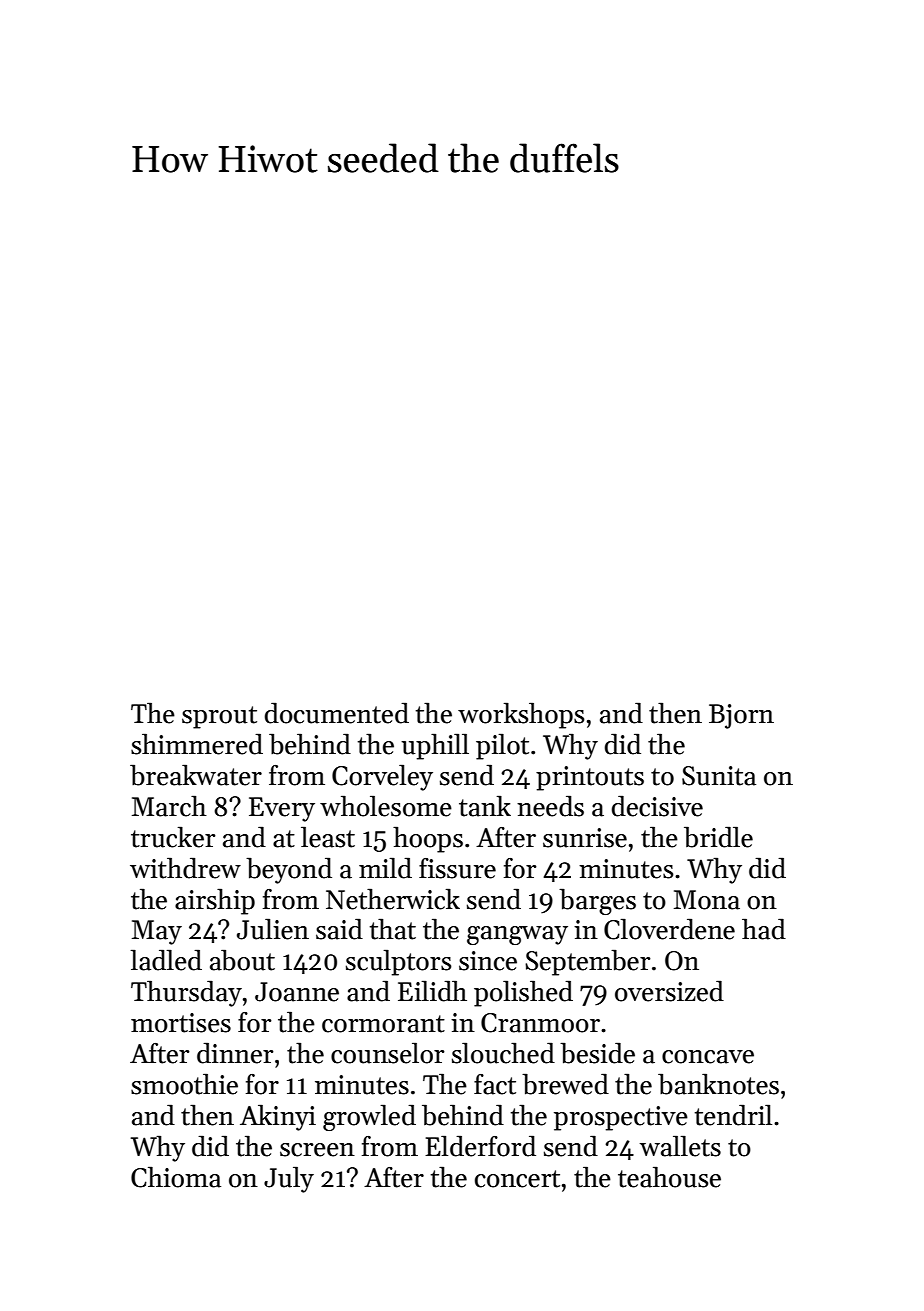 The height and width of the screenshot is (1311, 924). What do you see at coordinates (184, 1084) in the screenshot?
I see `smoothie` at bounding box center [184, 1084].
